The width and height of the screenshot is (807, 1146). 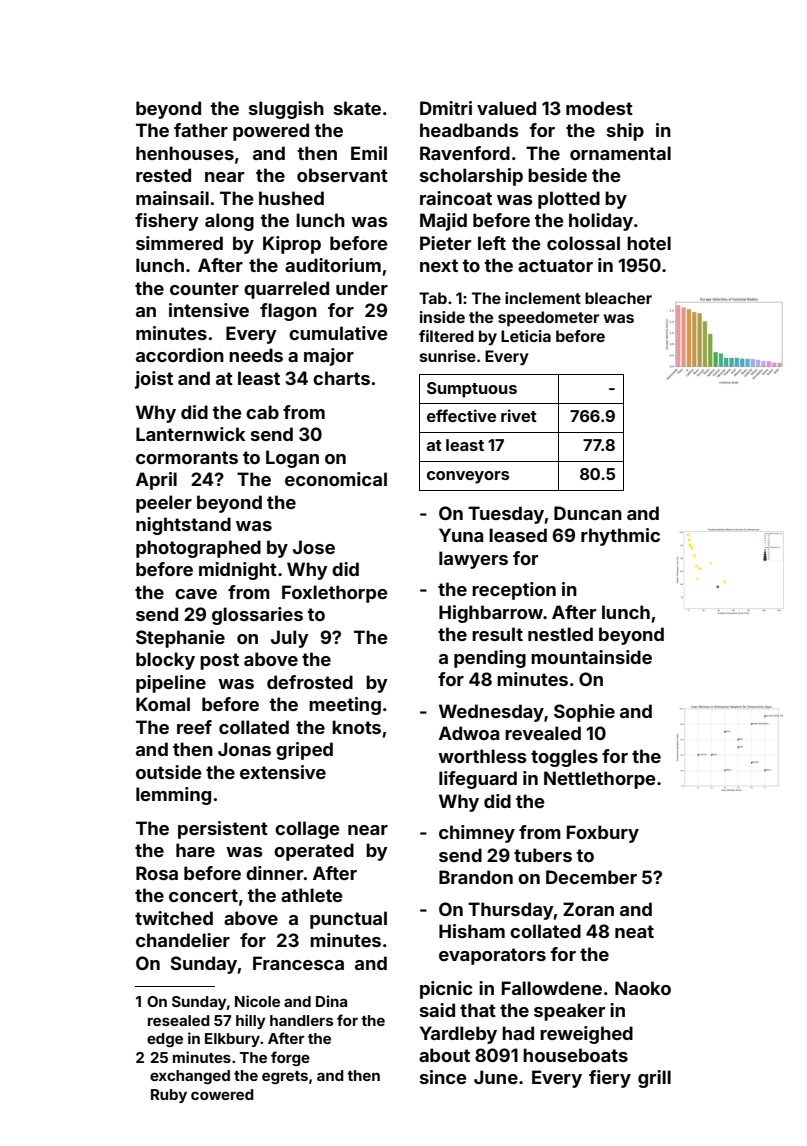 What do you see at coordinates (238, 571) in the screenshot?
I see `midnight` at bounding box center [238, 571].
